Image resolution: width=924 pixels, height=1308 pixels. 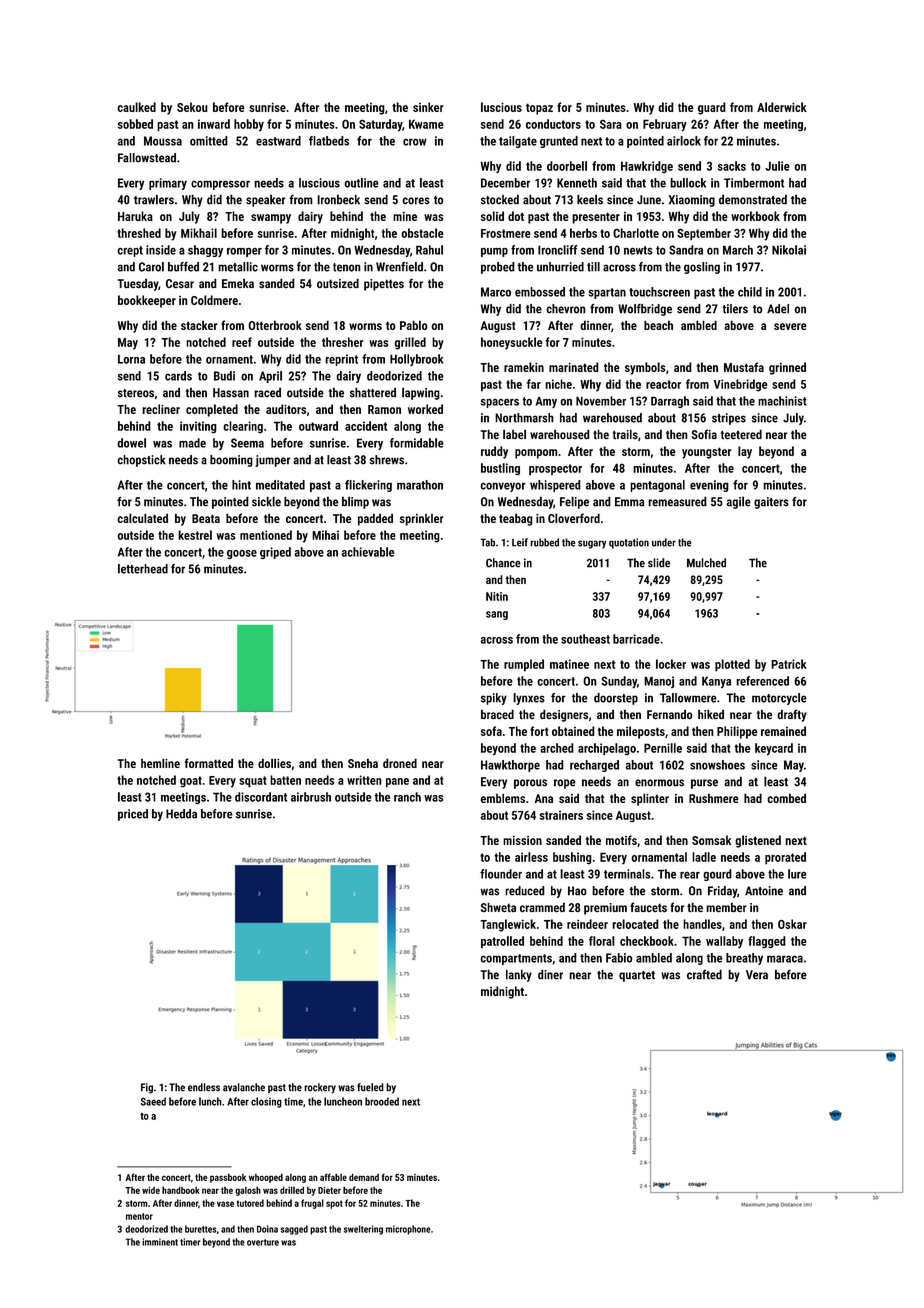 What do you see at coordinates (416, 201) in the page?
I see `cores` at bounding box center [416, 201].
